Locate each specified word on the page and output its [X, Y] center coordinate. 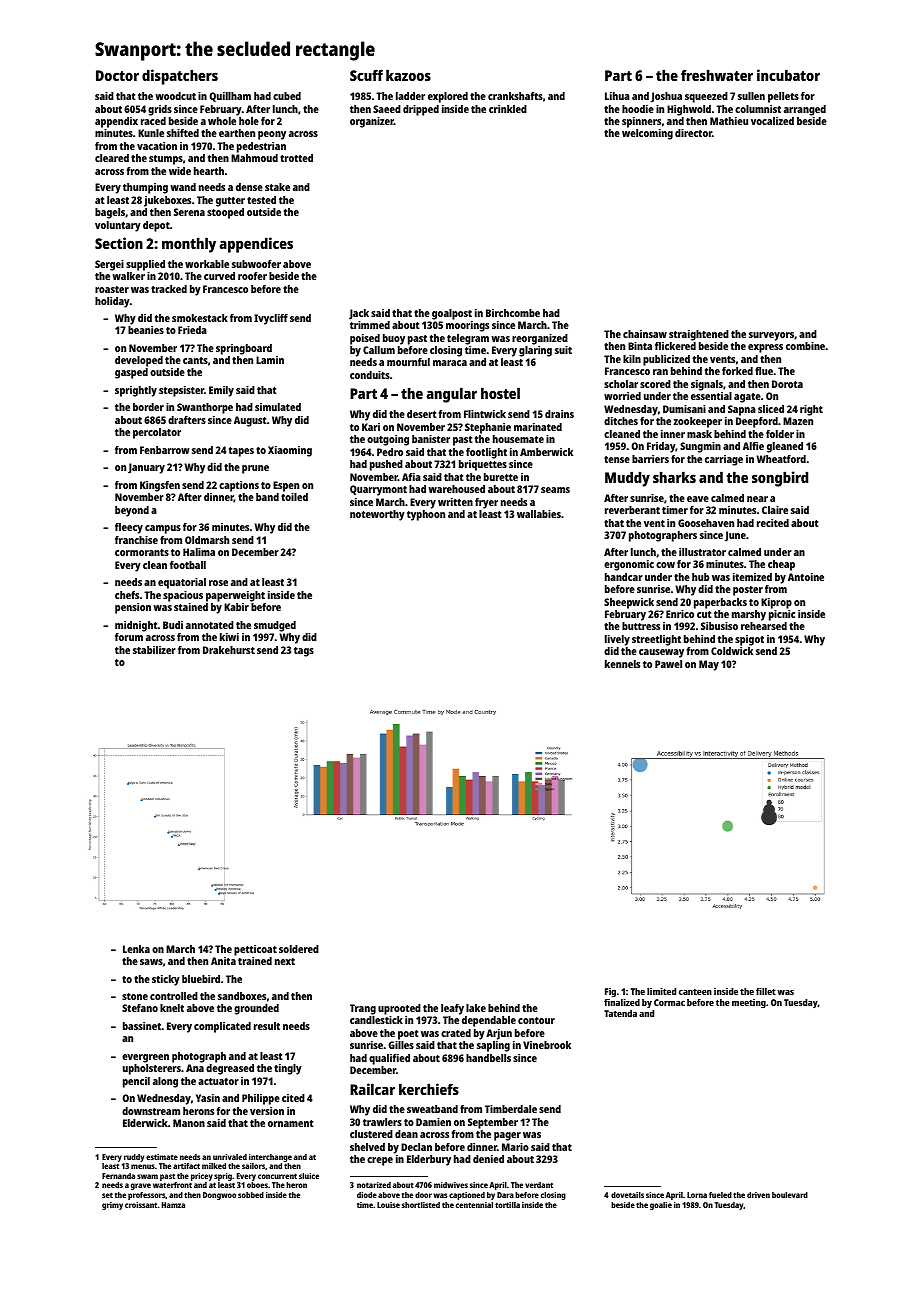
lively [617, 640]
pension [133, 608]
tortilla [507, 1205]
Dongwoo [219, 1196]
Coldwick [732, 651]
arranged [805, 110]
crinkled [508, 109]
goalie [661, 1206]
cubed [287, 96]
